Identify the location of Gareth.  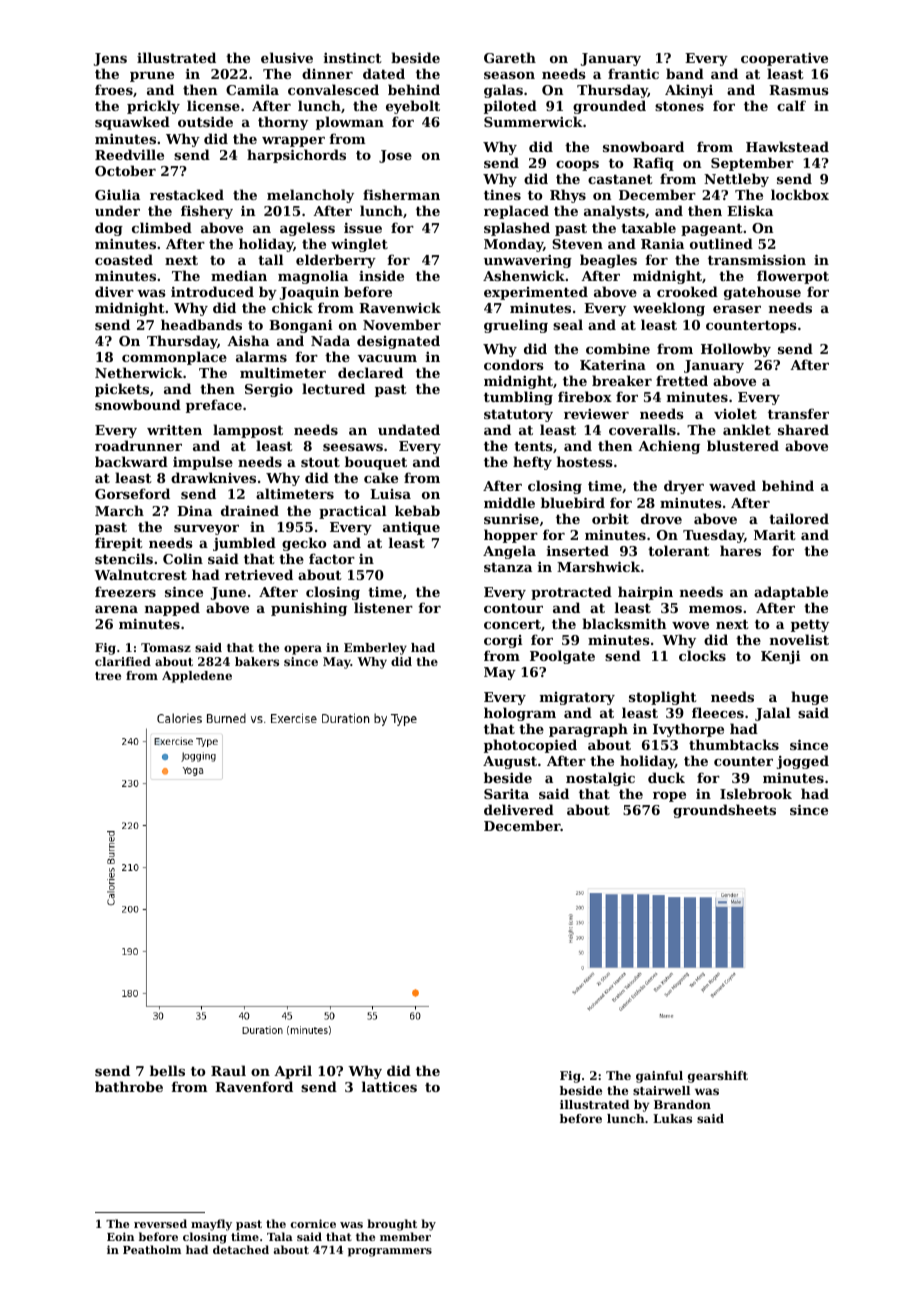
(510, 57).
